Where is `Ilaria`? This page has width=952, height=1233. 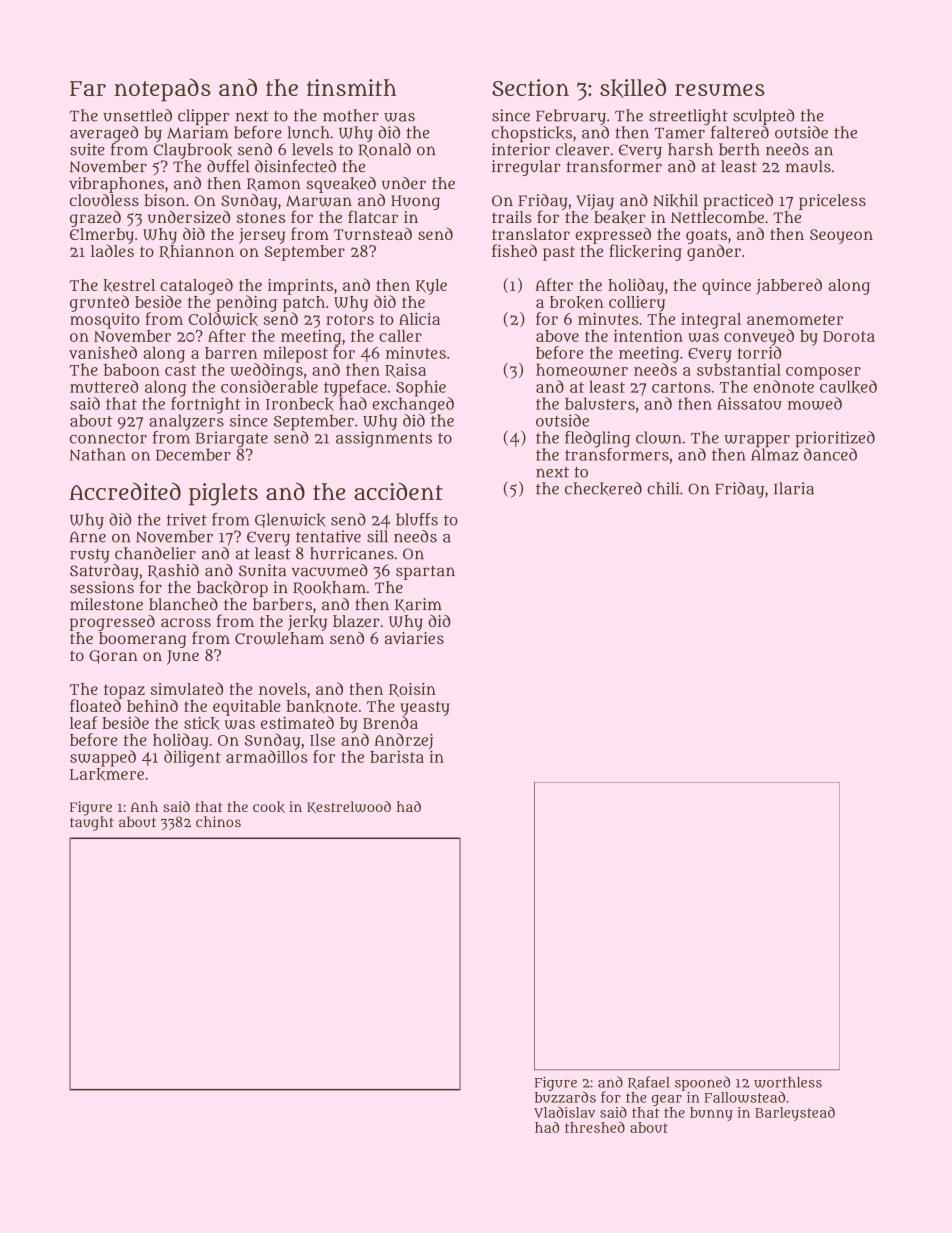
Ilaria is located at coordinates (794, 488).
